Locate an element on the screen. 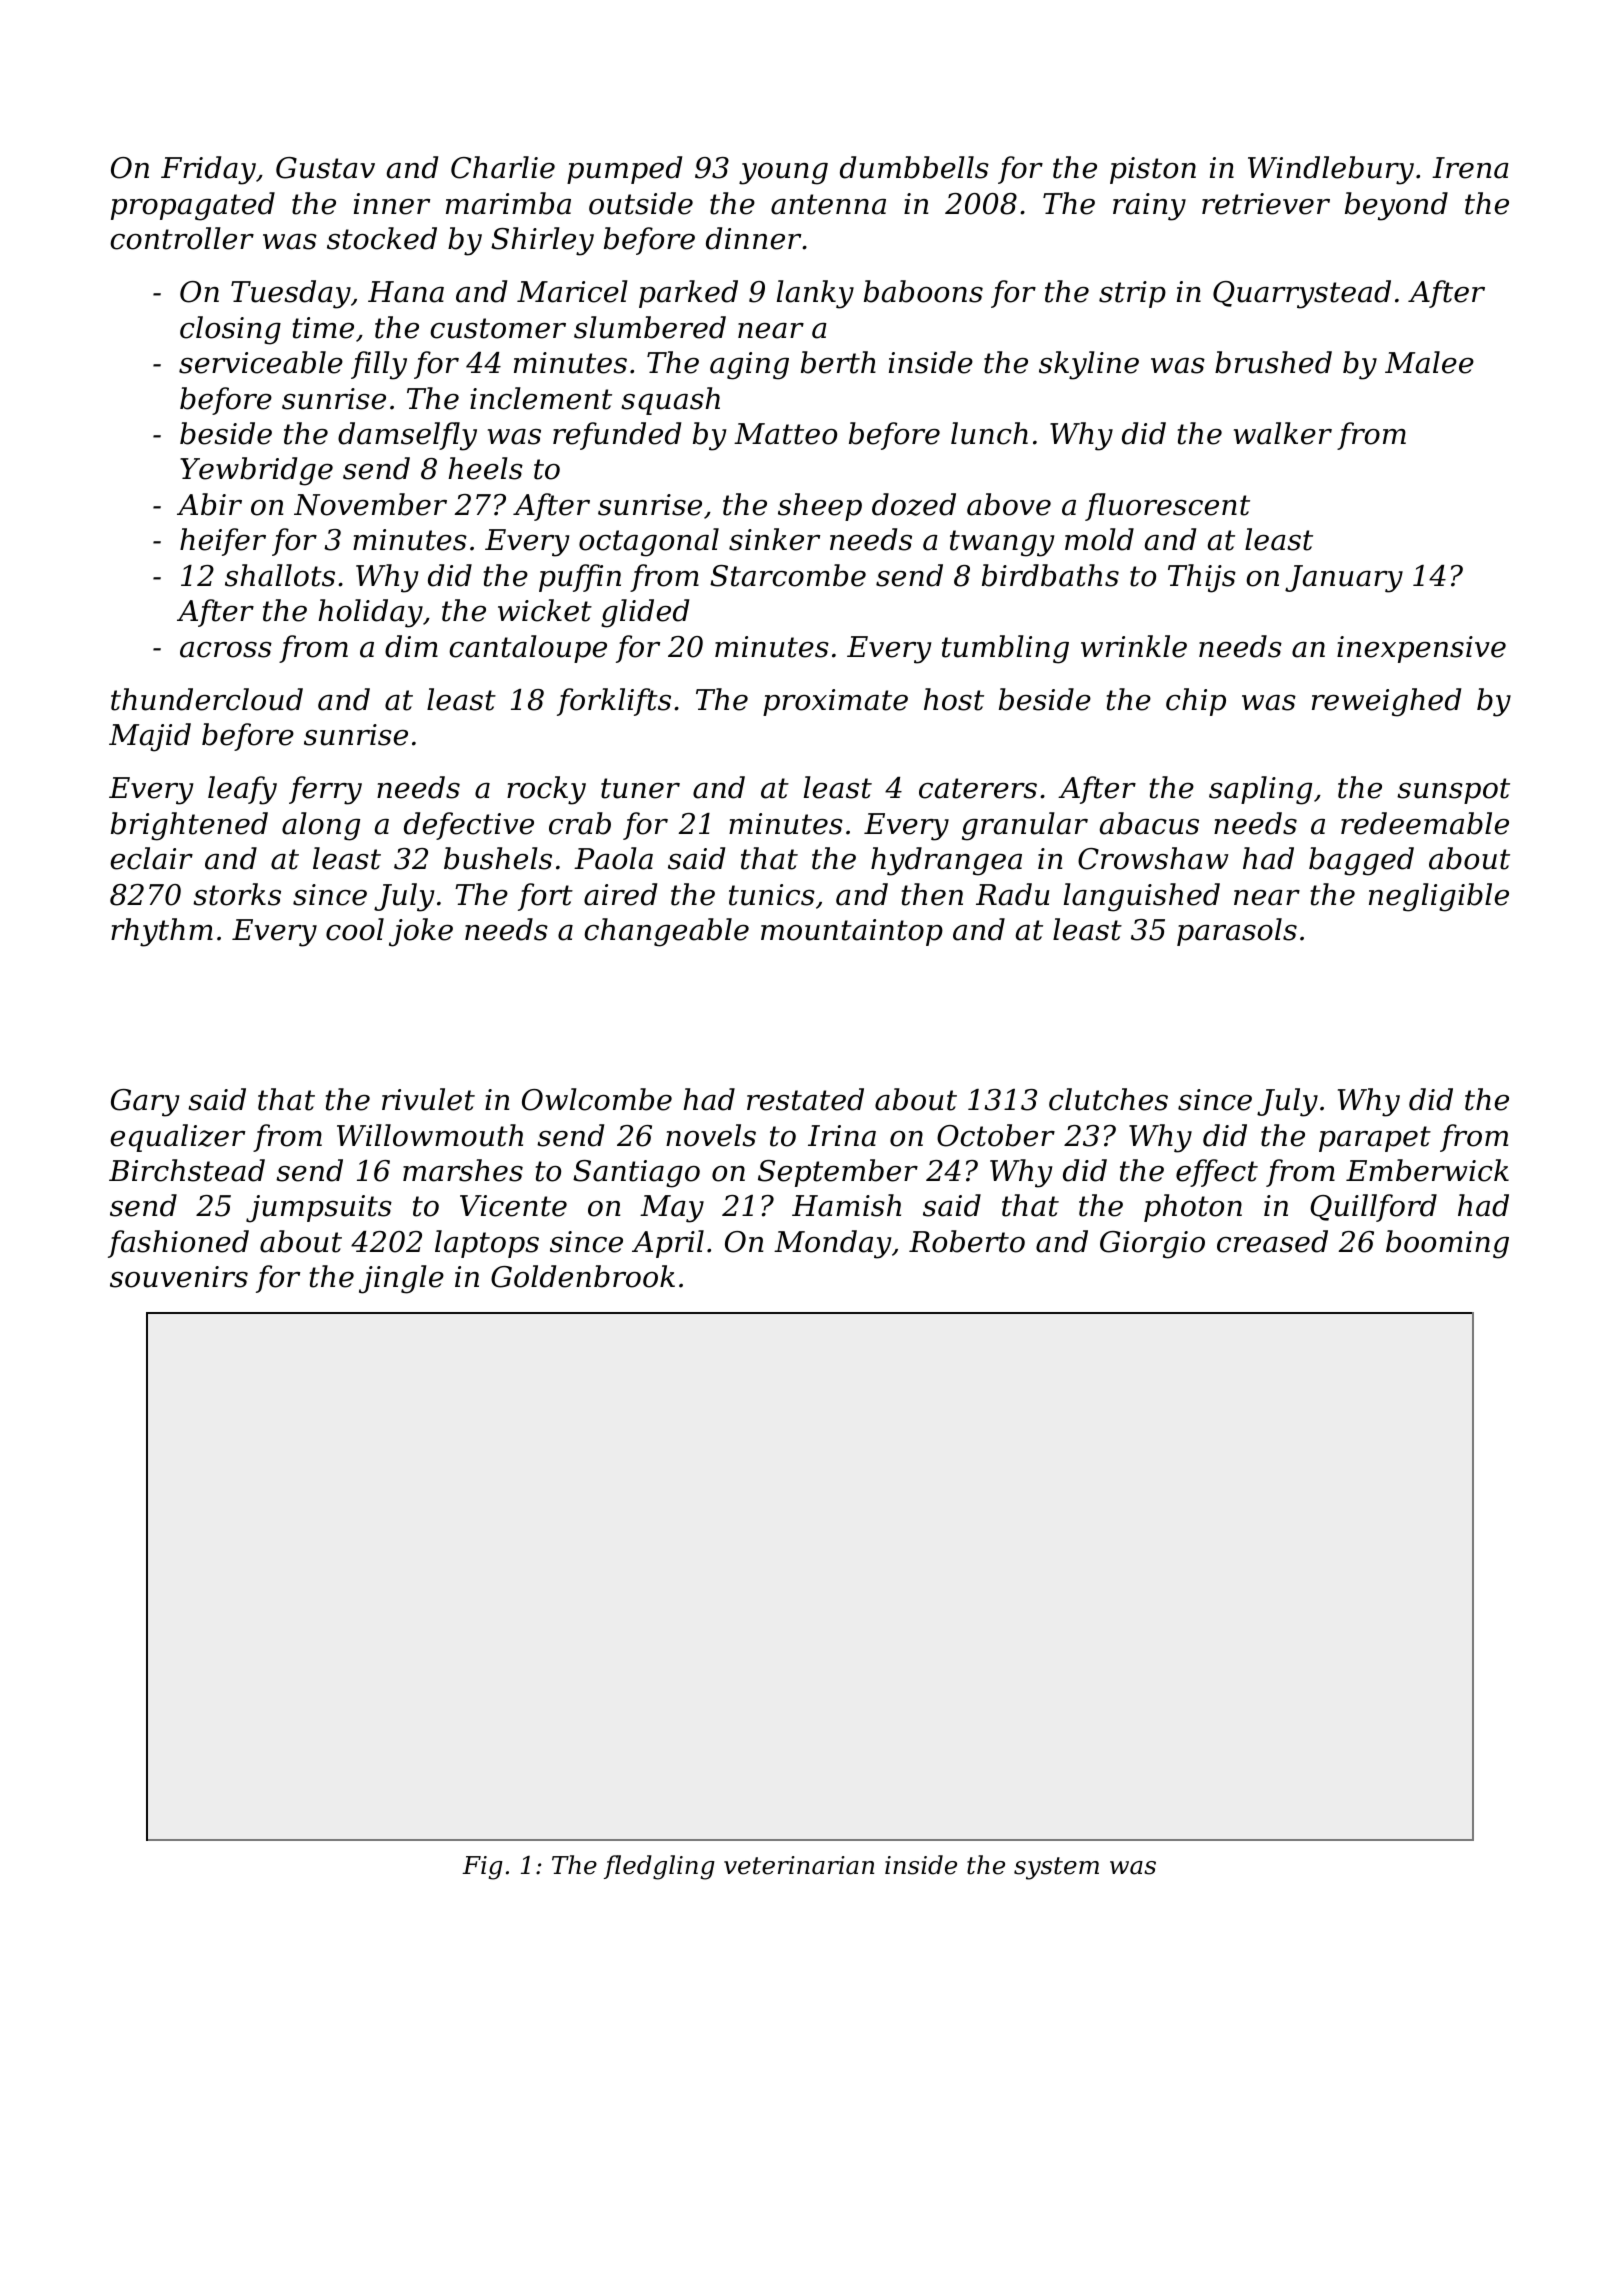  cool is located at coordinates (355, 929).
